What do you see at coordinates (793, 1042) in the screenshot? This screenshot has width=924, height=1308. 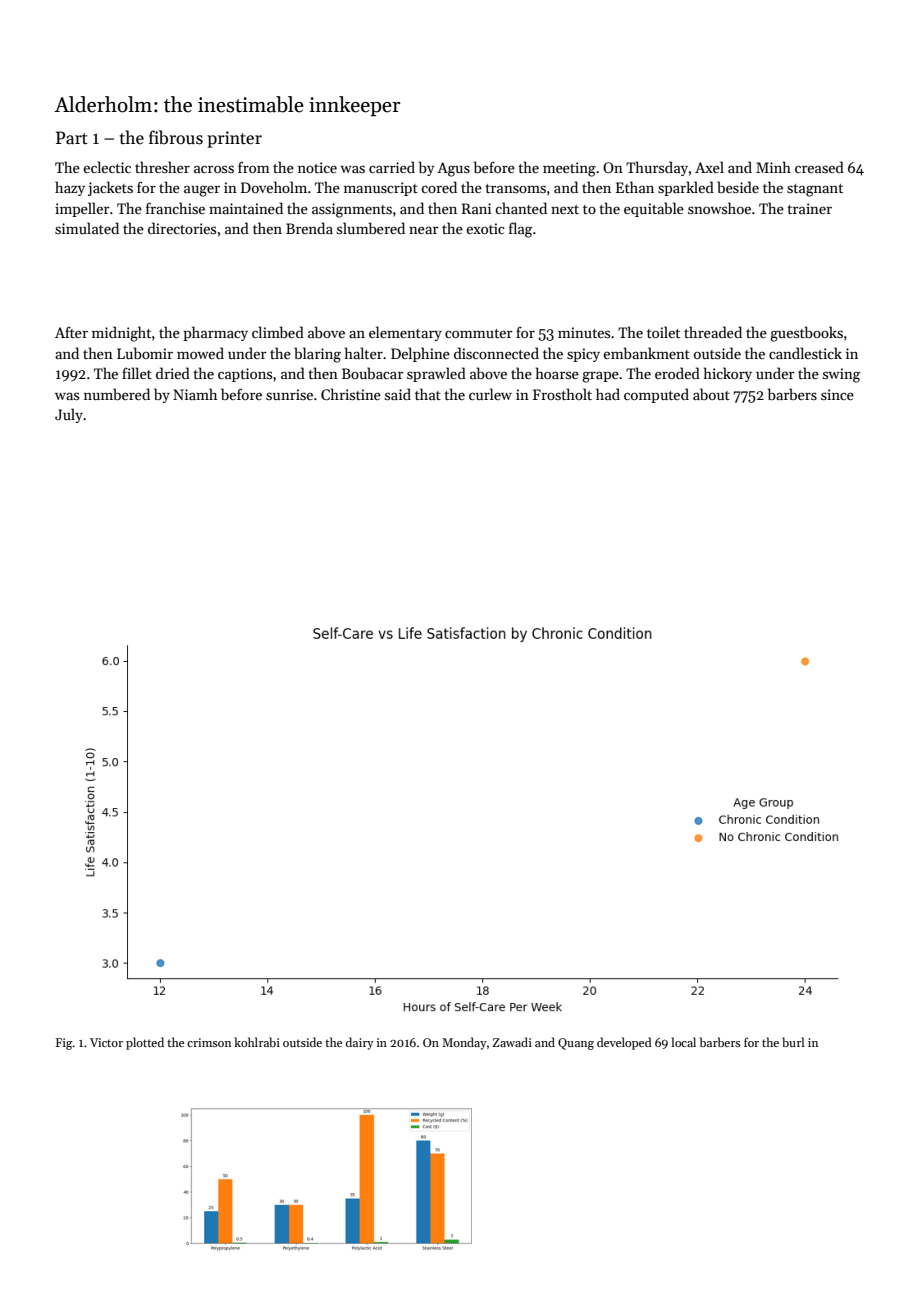 I see `burl` at bounding box center [793, 1042].
